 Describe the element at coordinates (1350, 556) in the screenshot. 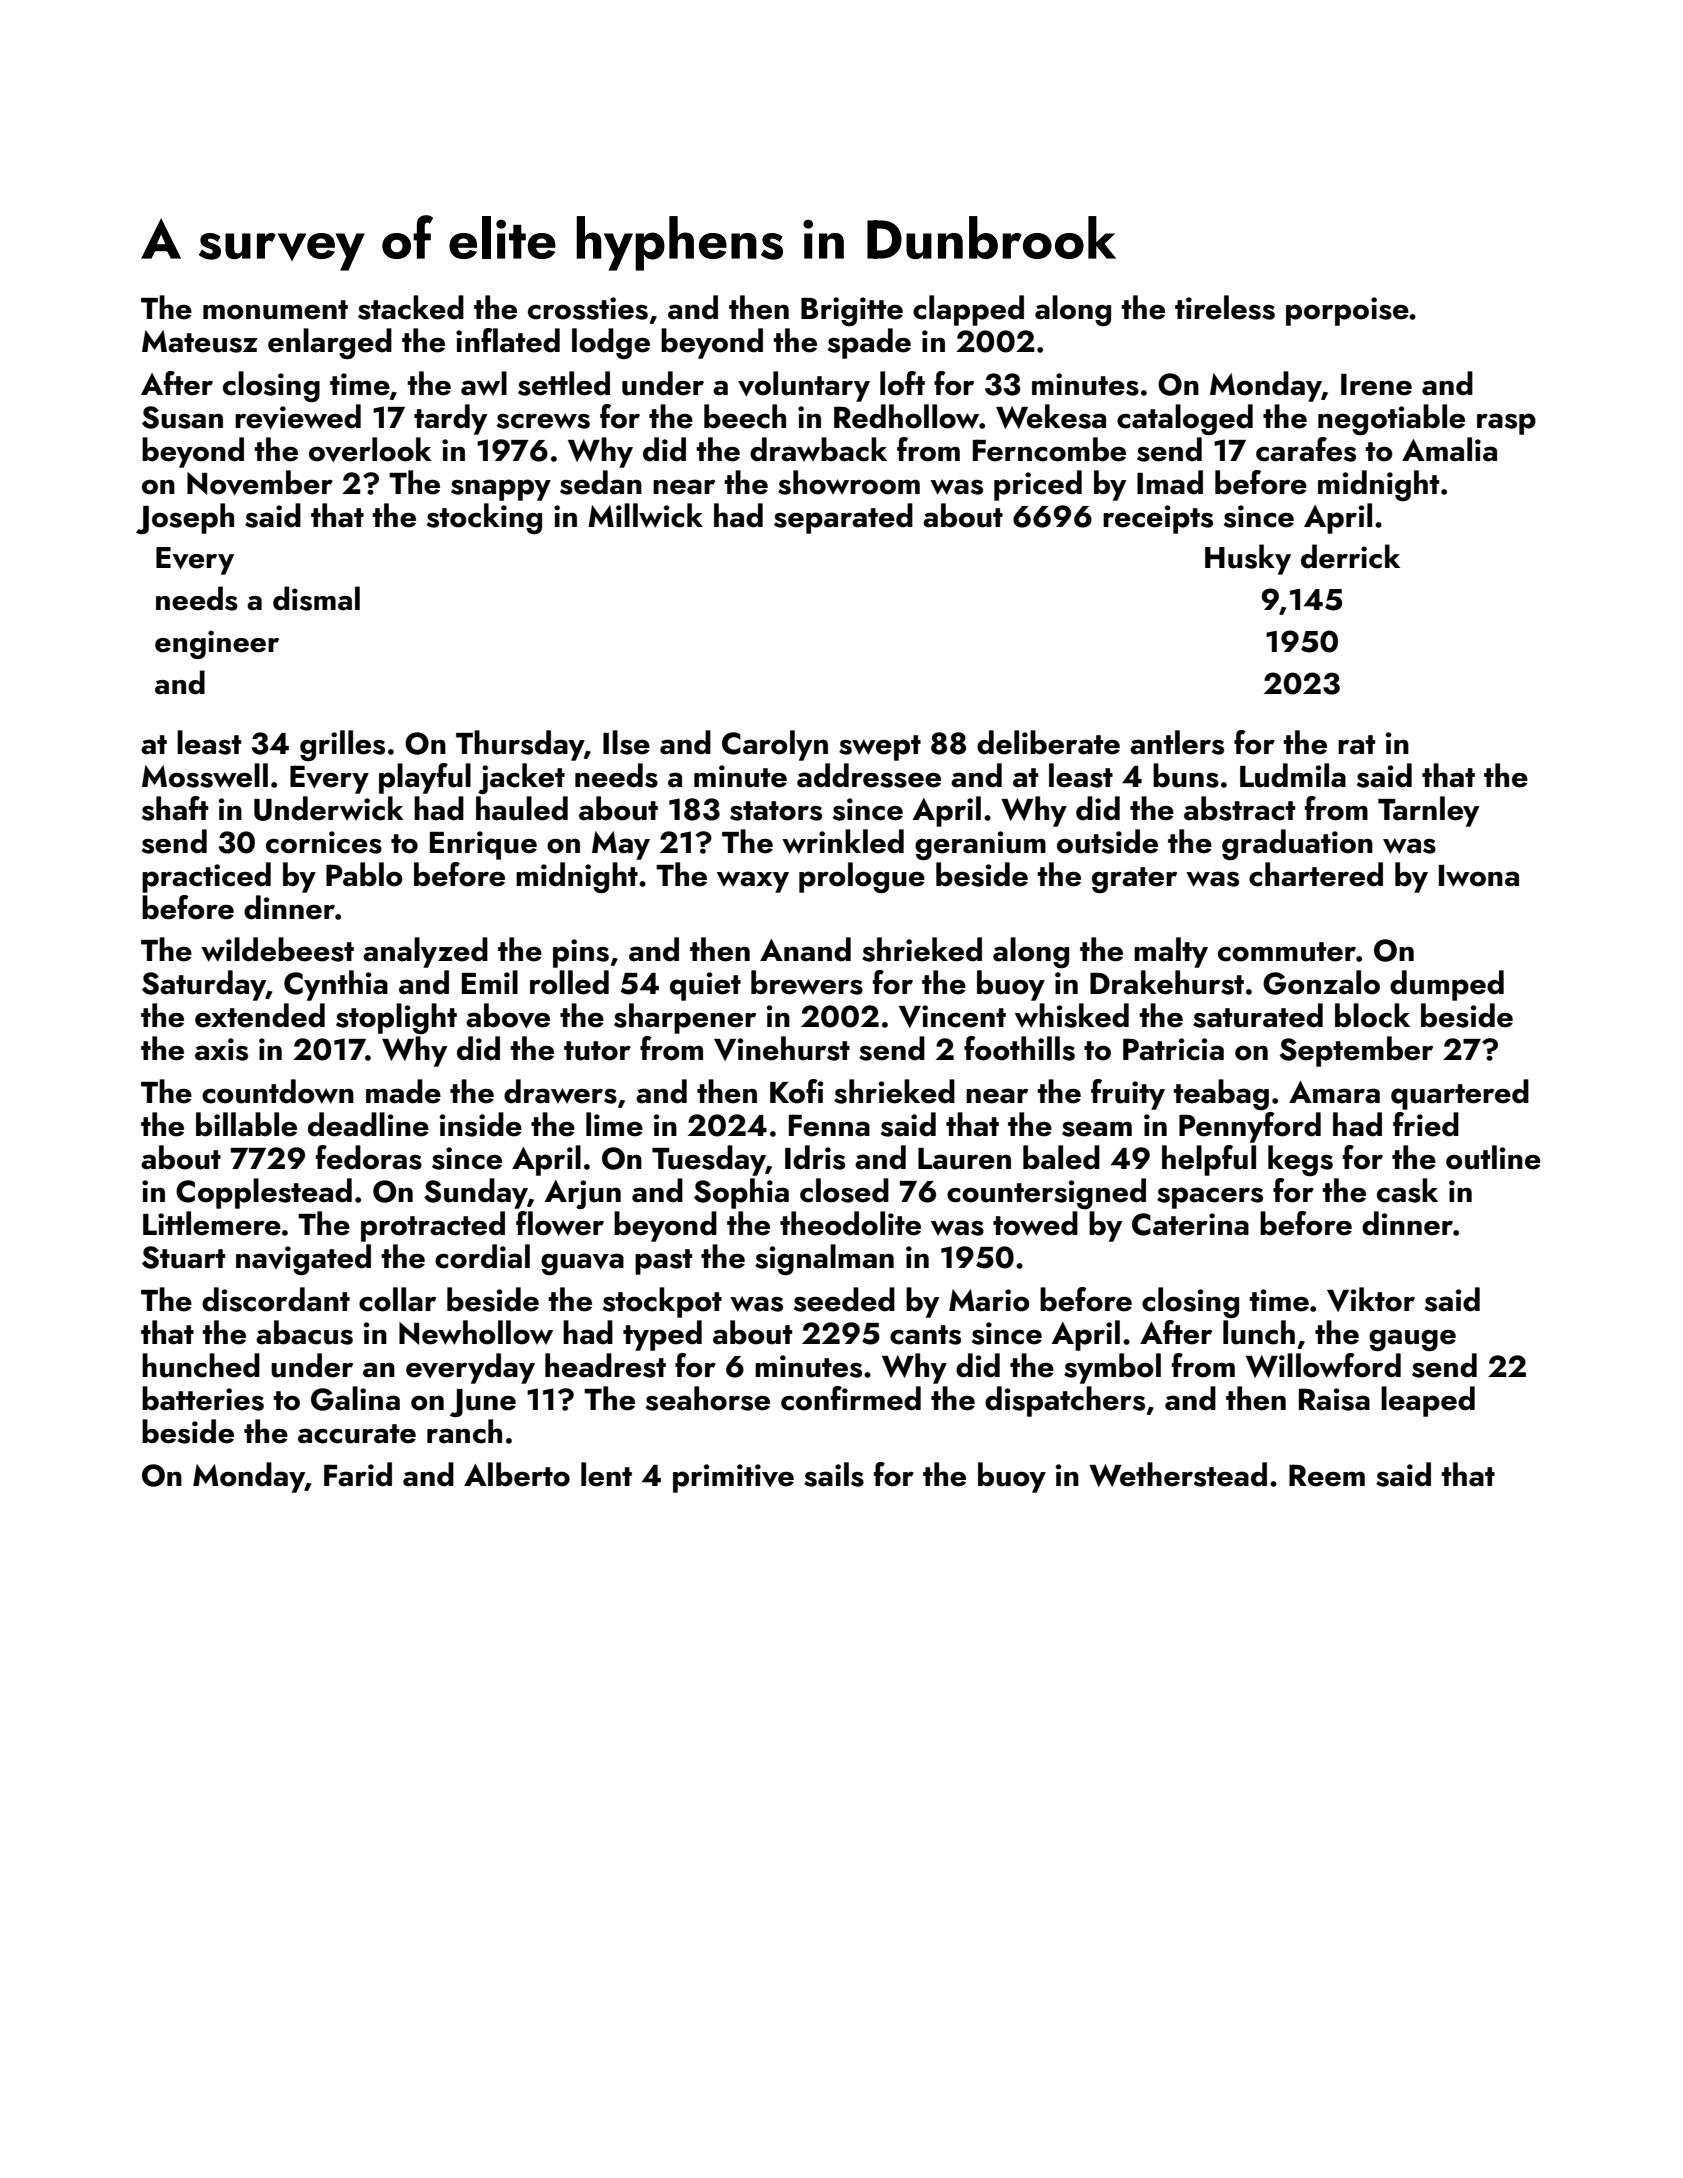

I see `derrick` at that location.
